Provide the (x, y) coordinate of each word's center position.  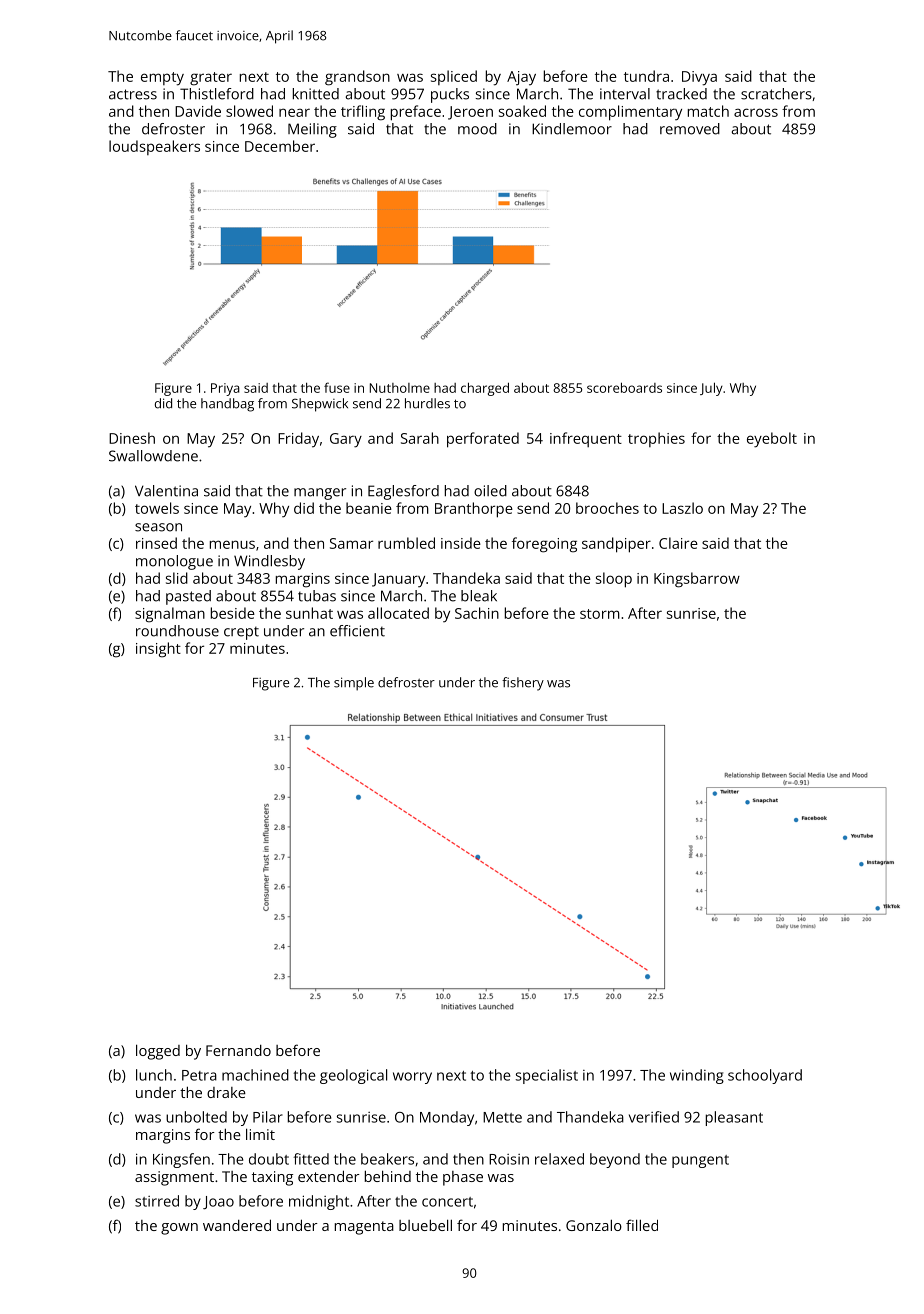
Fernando (238, 1050)
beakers (387, 1159)
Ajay (521, 78)
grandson (357, 78)
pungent (700, 1161)
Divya (699, 78)
